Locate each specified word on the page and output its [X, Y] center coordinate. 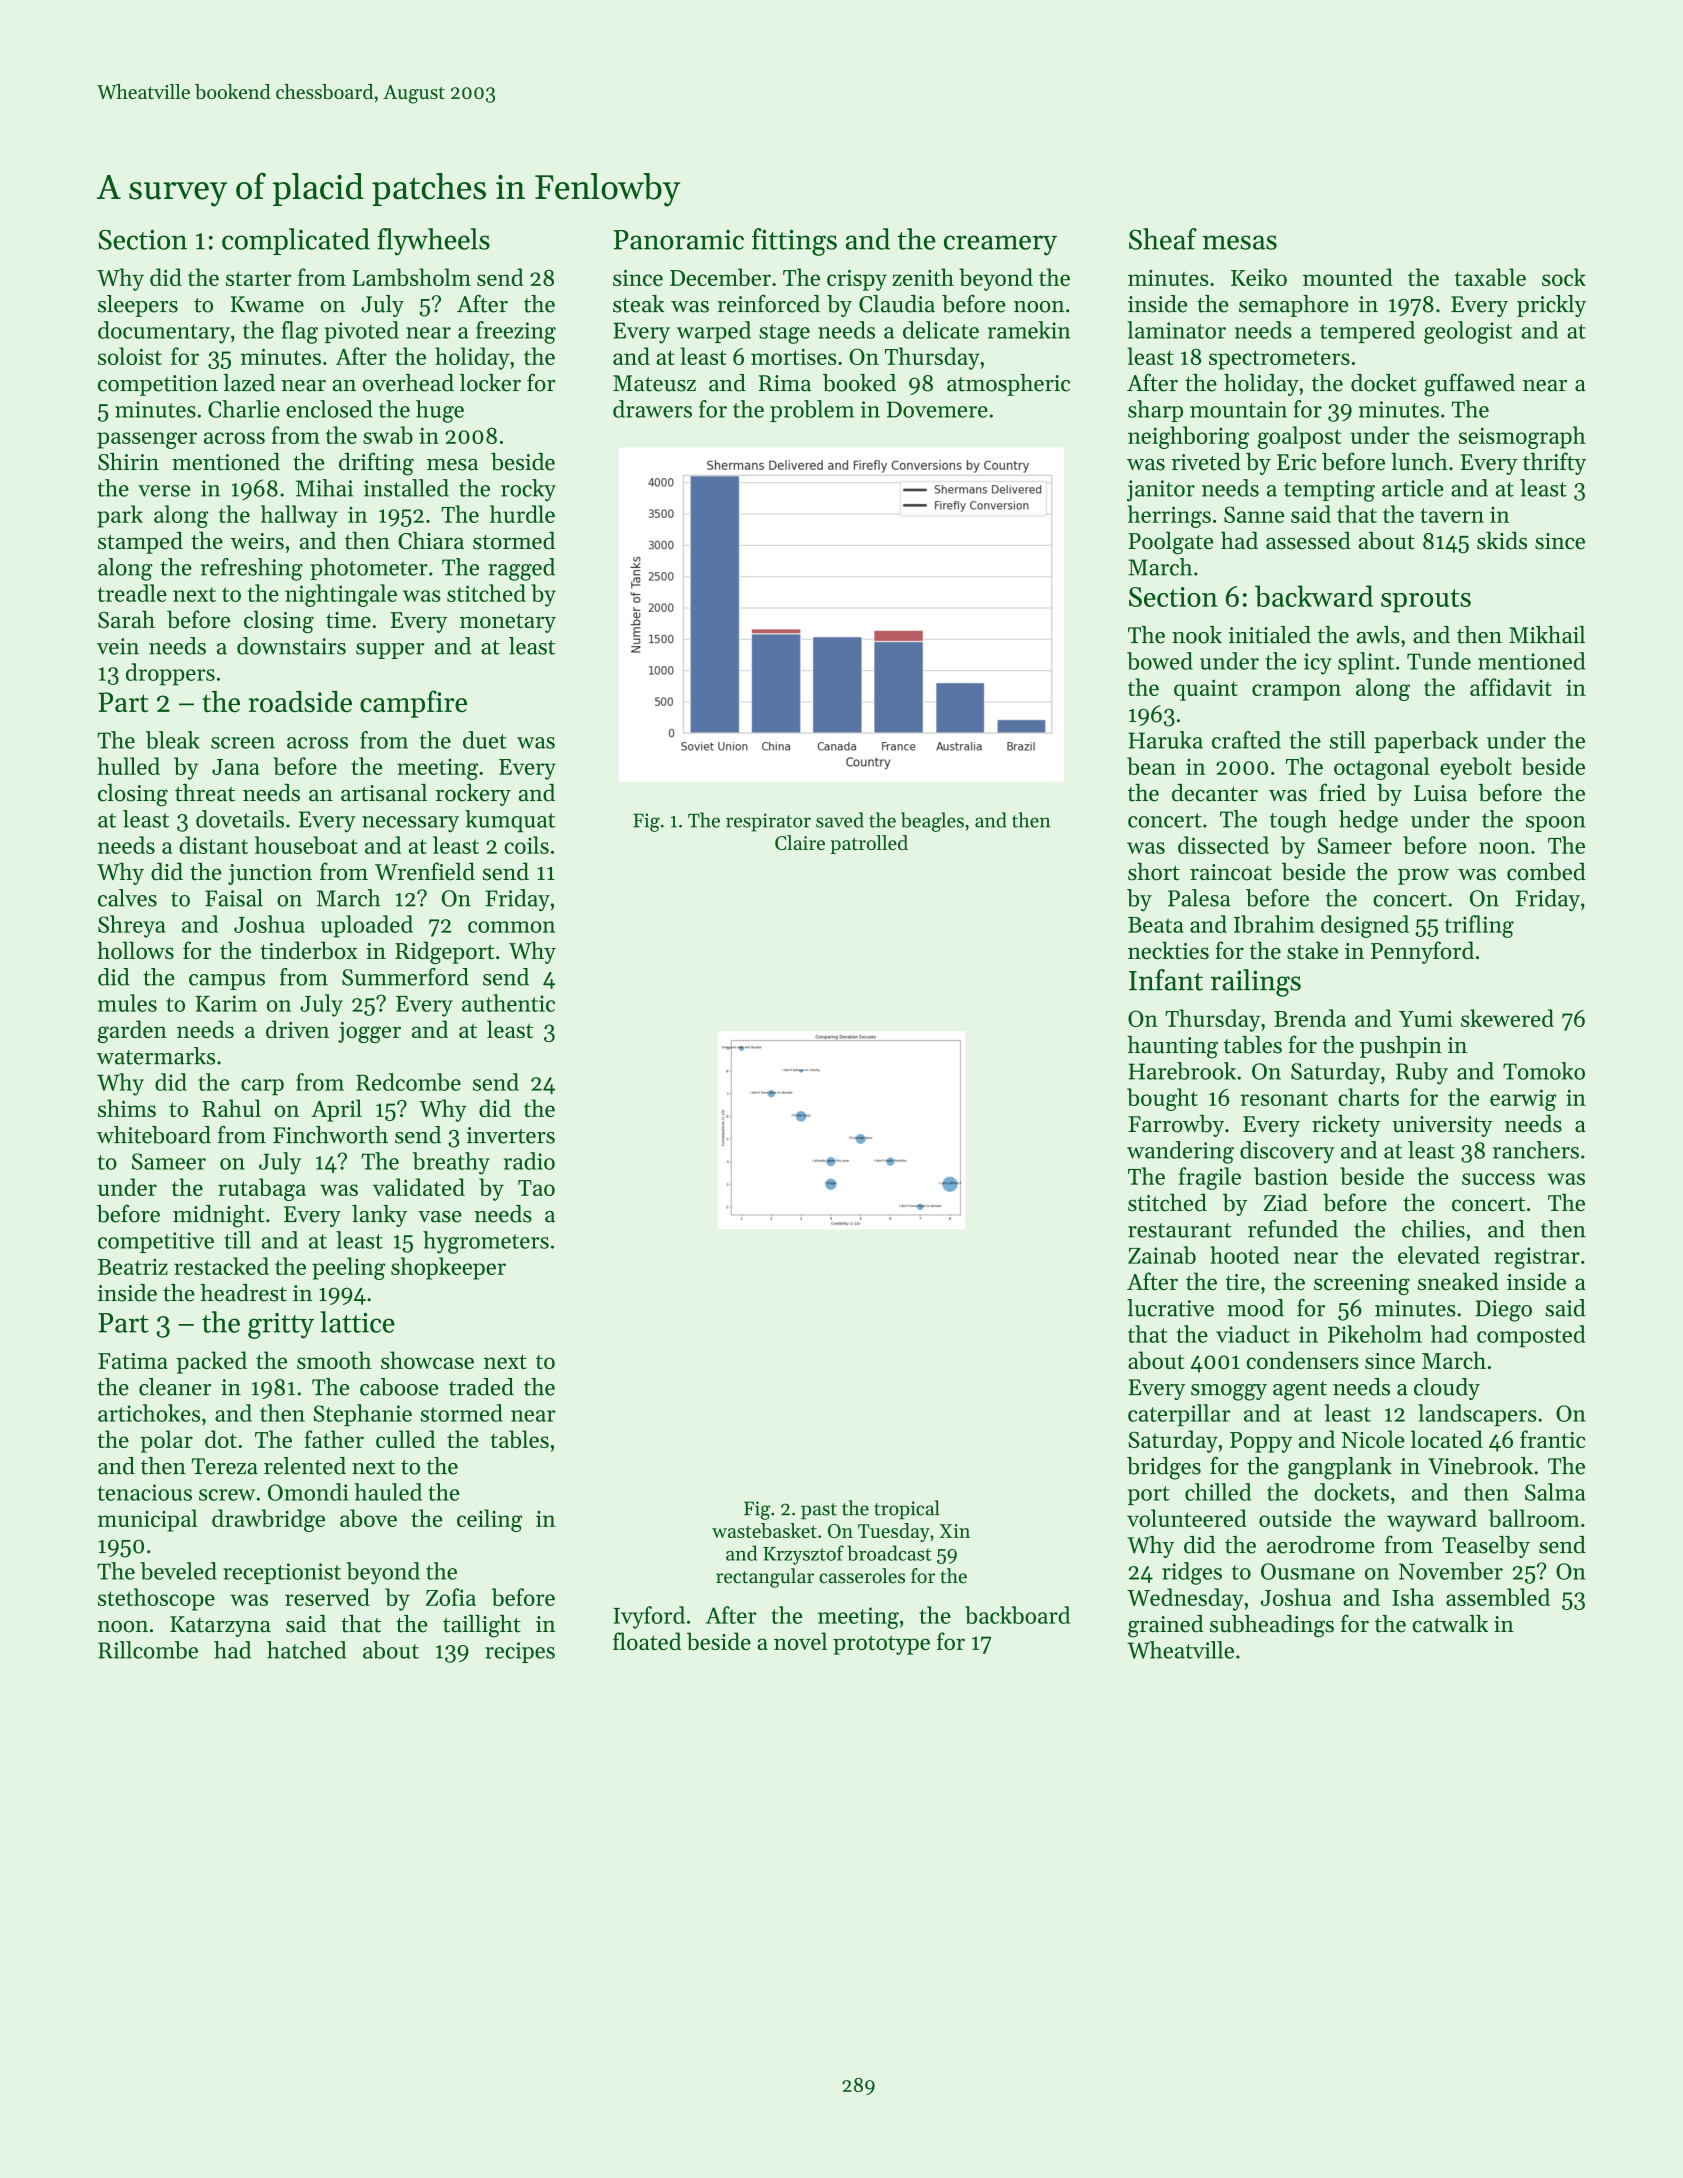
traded [481, 1387]
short [1154, 871]
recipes [520, 1652]
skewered [1507, 1018]
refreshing [252, 569]
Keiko [1259, 277]
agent [1300, 1391]
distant [213, 845]
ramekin [1029, 330]
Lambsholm [411, 277]
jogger [369, 1032]
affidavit [1511, 687]
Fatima [133, 1361]
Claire [800, 842]
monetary [508, 623]
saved [840, 820]
